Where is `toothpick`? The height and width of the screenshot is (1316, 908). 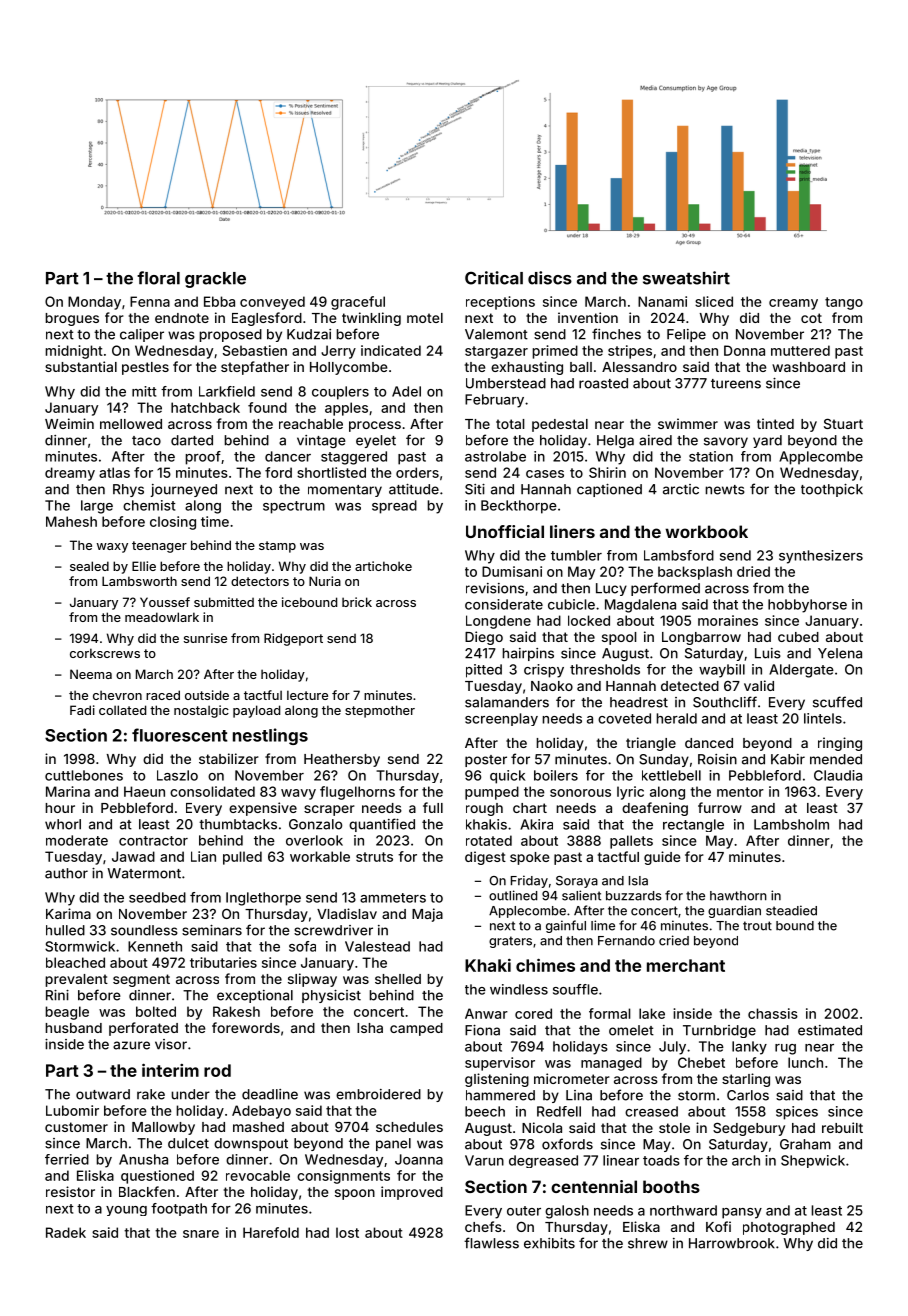
toothpick is located at coordinates (832, 490).
